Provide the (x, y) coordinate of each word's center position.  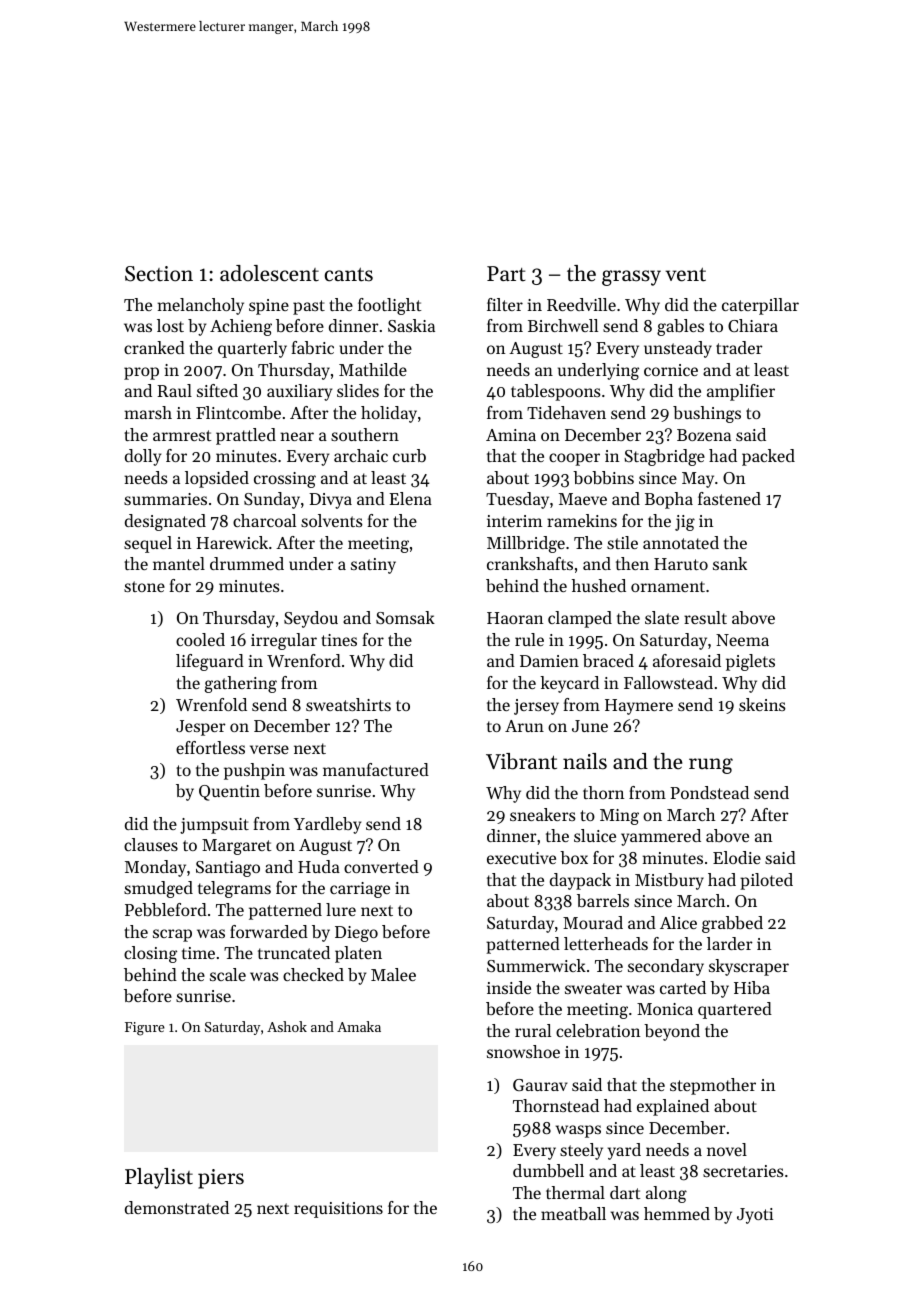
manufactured (376, 769)
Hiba (752, 987)
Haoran (515, 618)
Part (506, 274)
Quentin (229, 793)
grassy (631, 278)
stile (622, 542)
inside (509, 987)
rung (711, 766)
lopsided (217, 479)
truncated (294, 952)
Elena (410, 498)
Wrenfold (211, 704)
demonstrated (177, 1207)
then (632, 563)
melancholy (200, 306)
